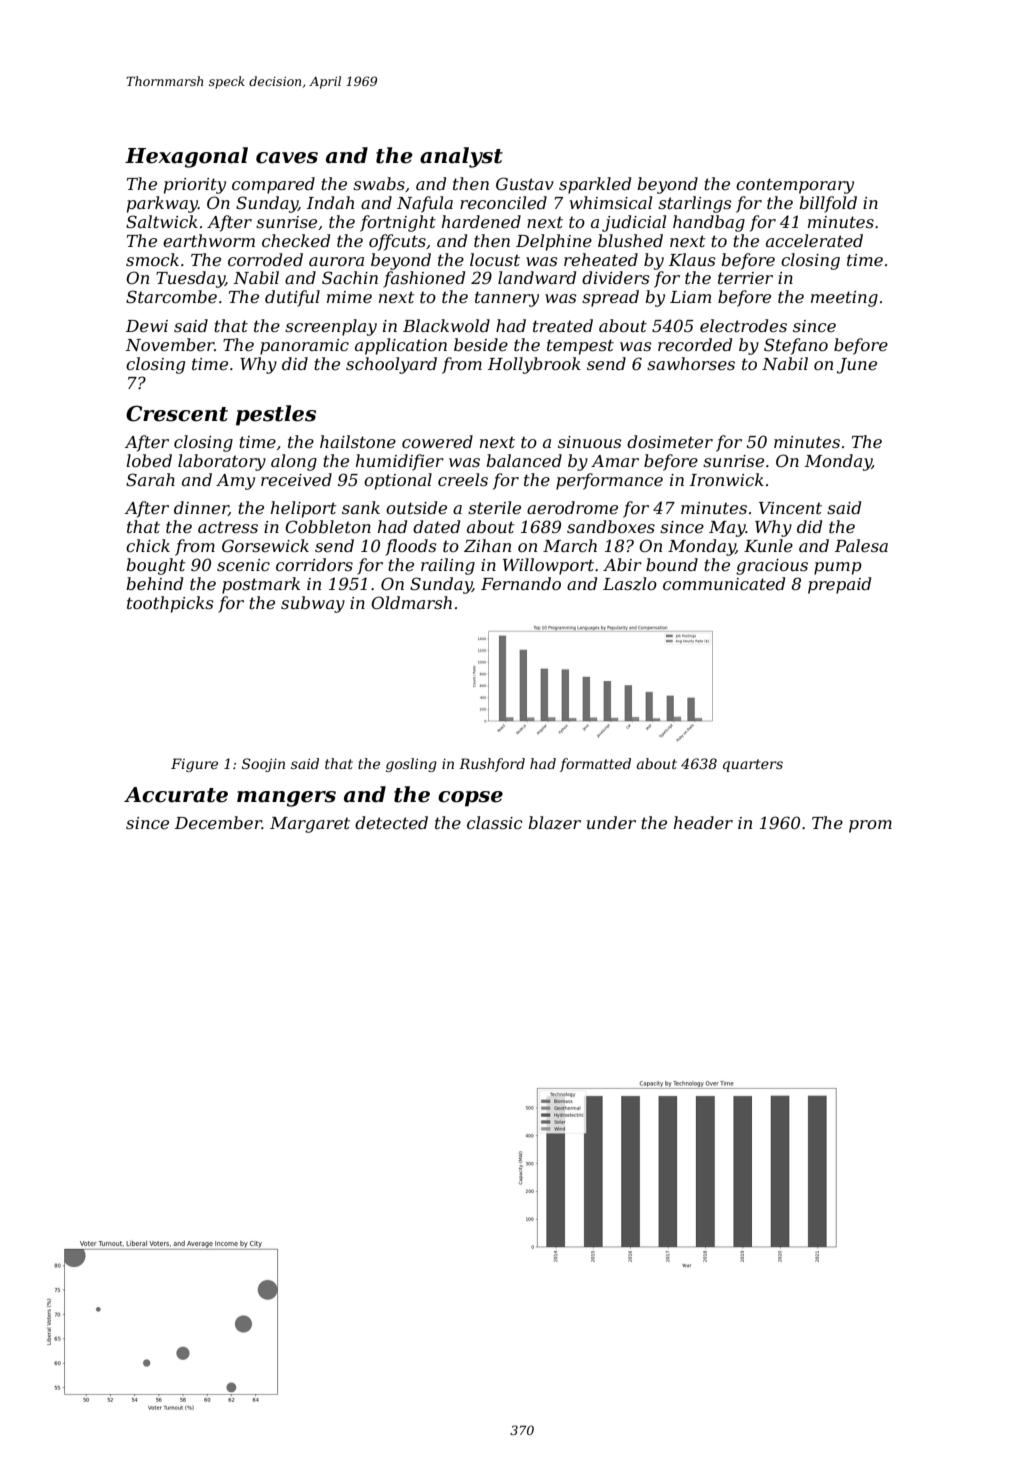 The width and height of the screenshot is (1021, 1479). Describe the element at coordinates (481, 344) in the screenshot. I see `beside` at that location.
